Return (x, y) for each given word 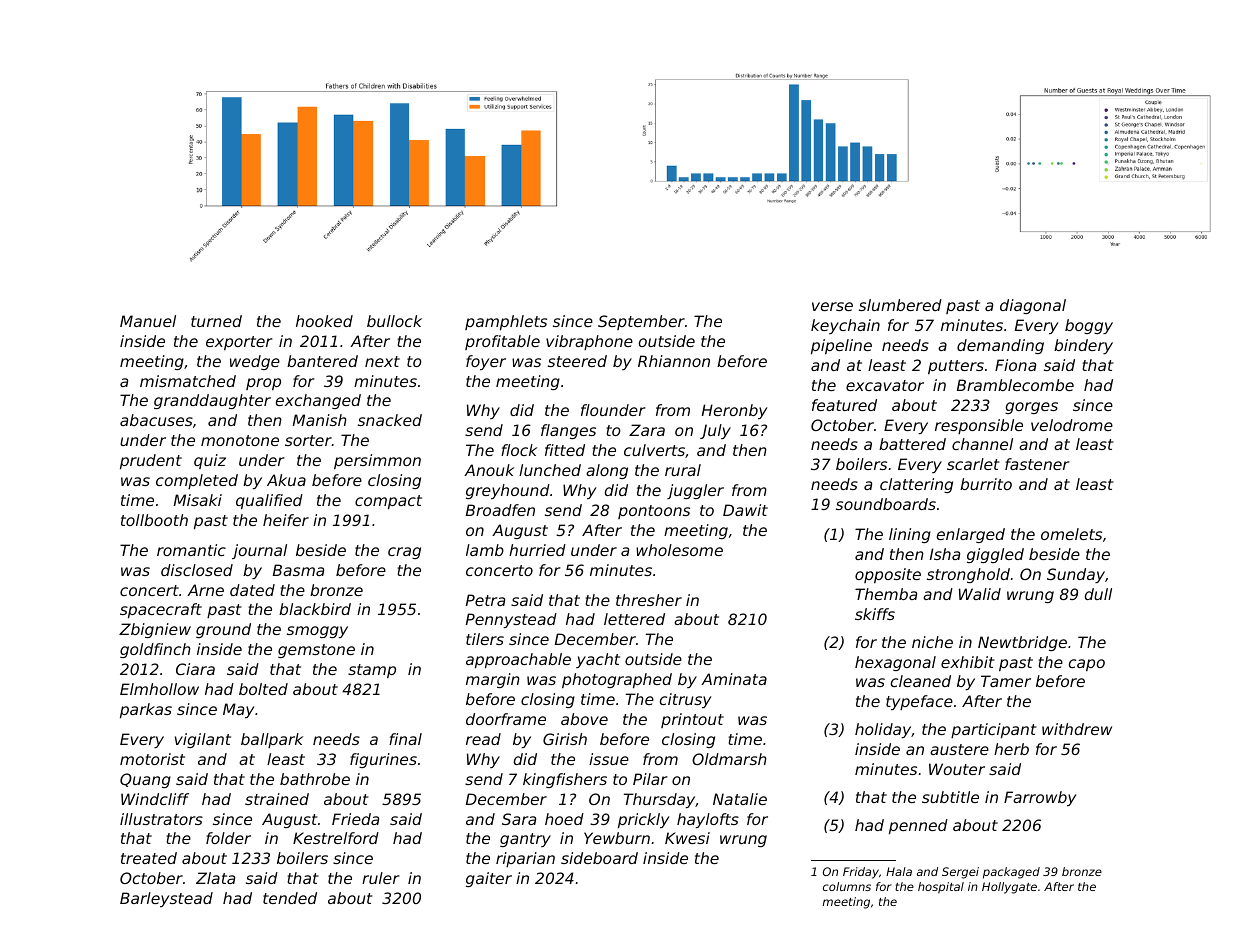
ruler (381, 878)
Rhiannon (674, 361)
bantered (322, 361)
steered (577, 361)
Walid (980, 594)
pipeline (841, 346)
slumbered (900, 305)
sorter (308, 440)
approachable (518, 660)
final (405, 739)
